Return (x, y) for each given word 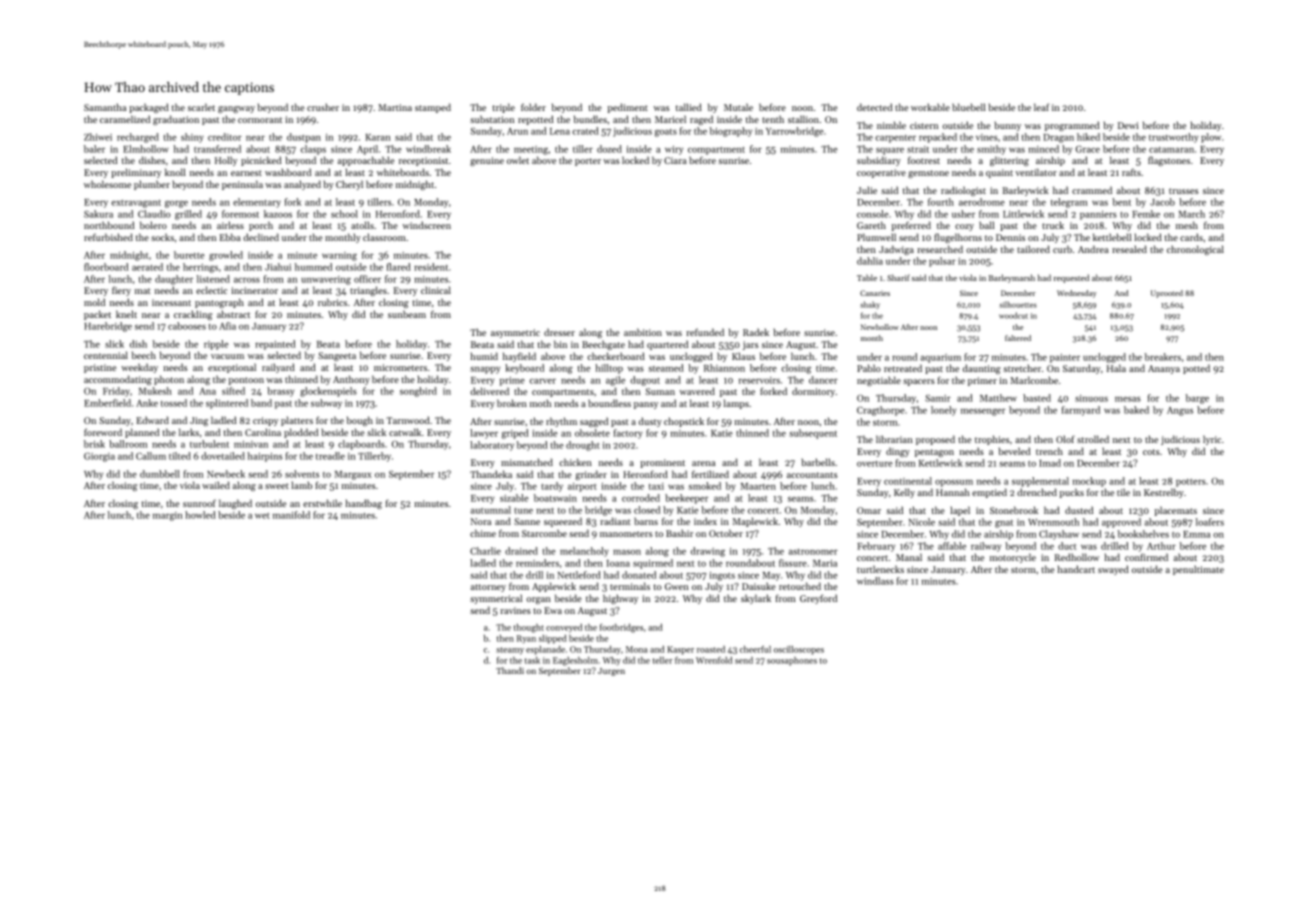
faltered (1018, 338)
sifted (233, 391)
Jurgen (611, 672)
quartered (667, 345)
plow (1211, 138)
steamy (510, 651)
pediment (628, 108)
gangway (236, 109)
